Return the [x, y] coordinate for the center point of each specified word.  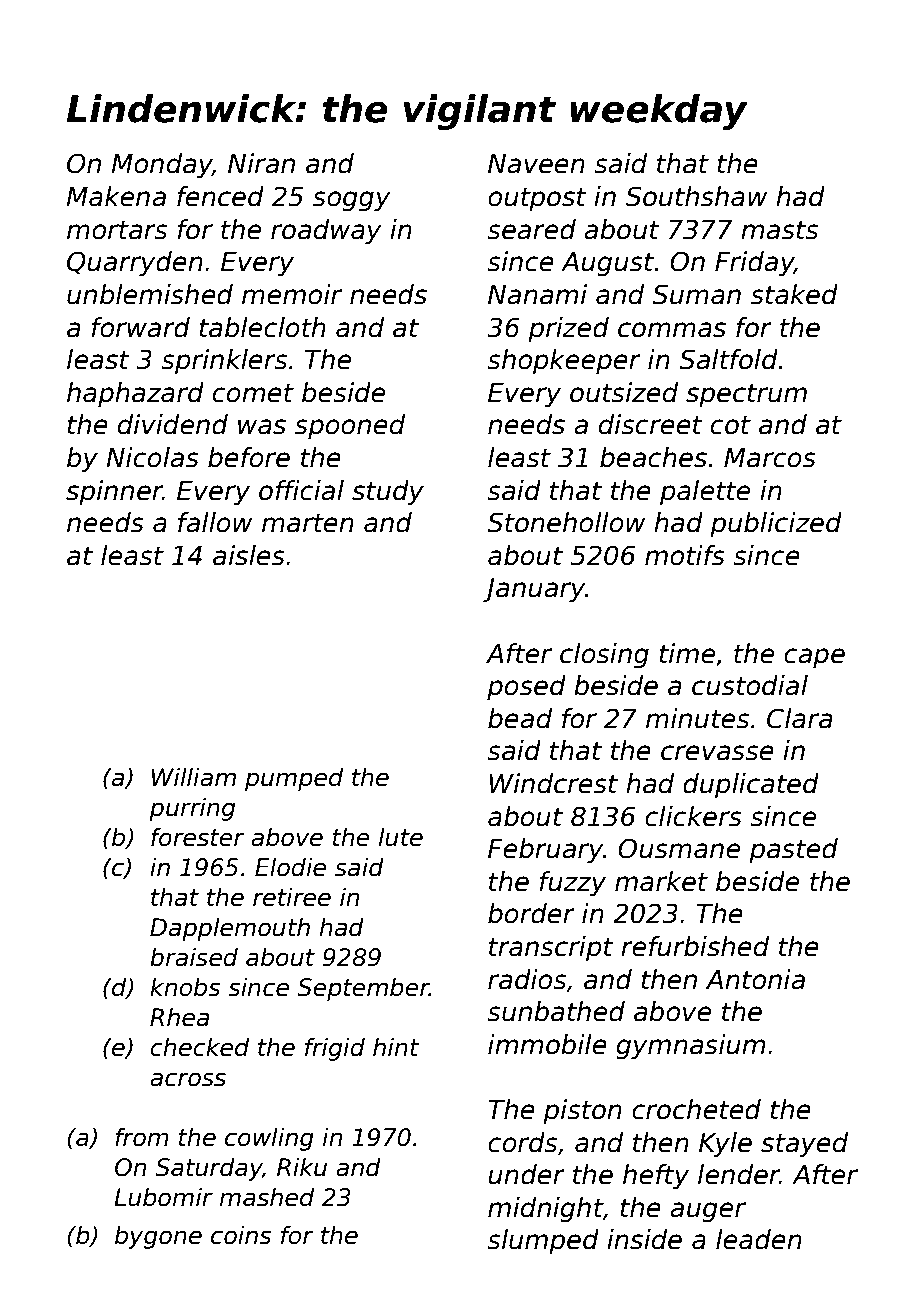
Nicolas [152, 457]
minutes [697, 718]
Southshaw [697, 196]
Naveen [536, 164]
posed [526, 688]
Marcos [770, 458]
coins [241, 1235]
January [534, 590]
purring [192, 809]
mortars [117, 230]
